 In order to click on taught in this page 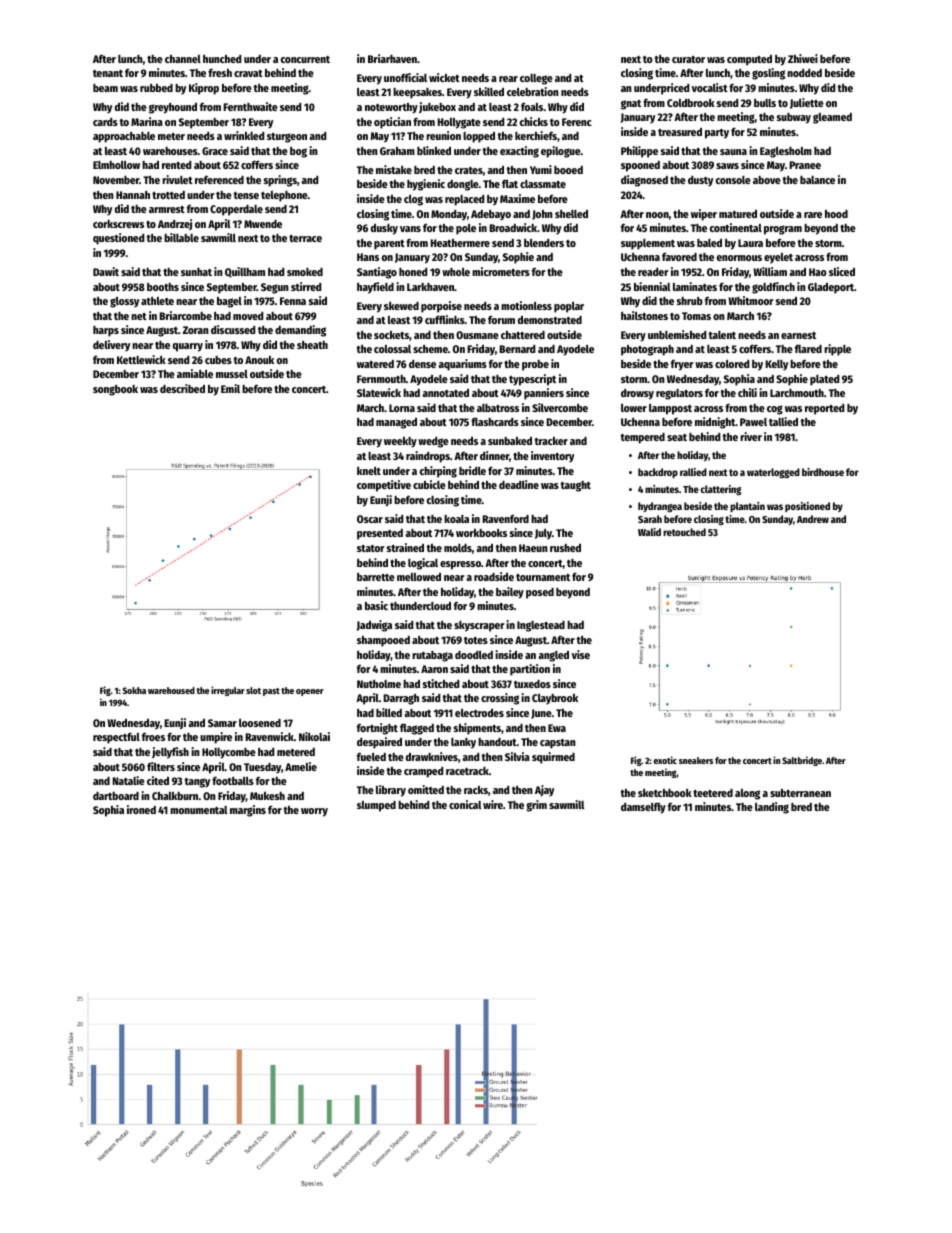, I will do `click(576, 486)`.
